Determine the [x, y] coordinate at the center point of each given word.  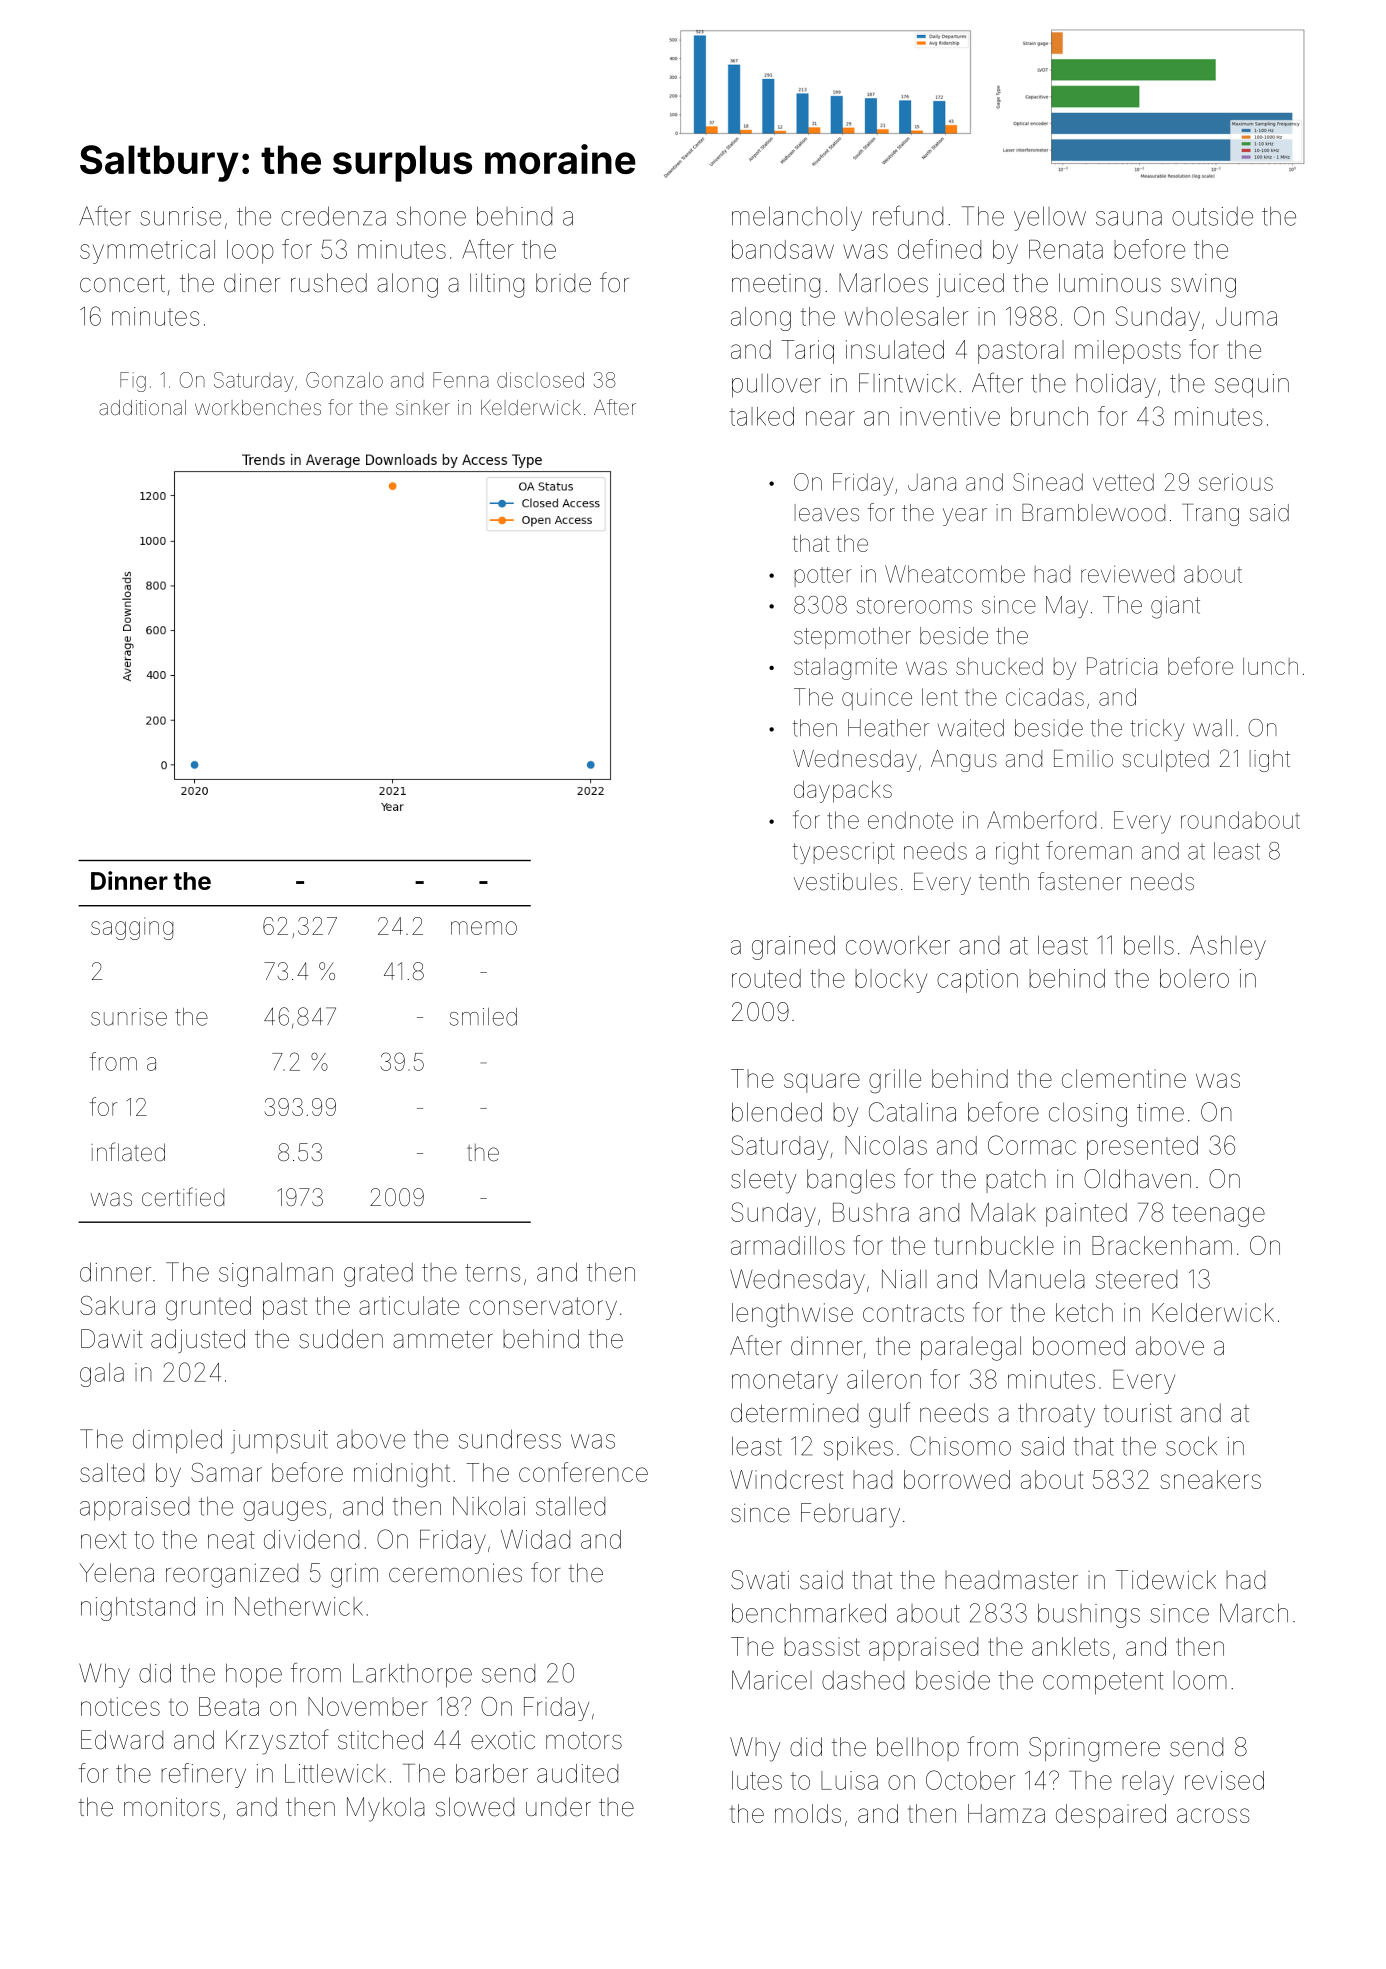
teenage [1218, 1215]
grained [793, 947]
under [558, 1807]
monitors [172, 1807]
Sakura [117, 1305]
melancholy [797, 218]
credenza [333, 216]
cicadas [1045, 697]
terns [492, 1273]
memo [484, 928]
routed [766, 978]
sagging [132, 928]
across [1213, 1815]
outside [1212, 216]
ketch [1084, 1312]
